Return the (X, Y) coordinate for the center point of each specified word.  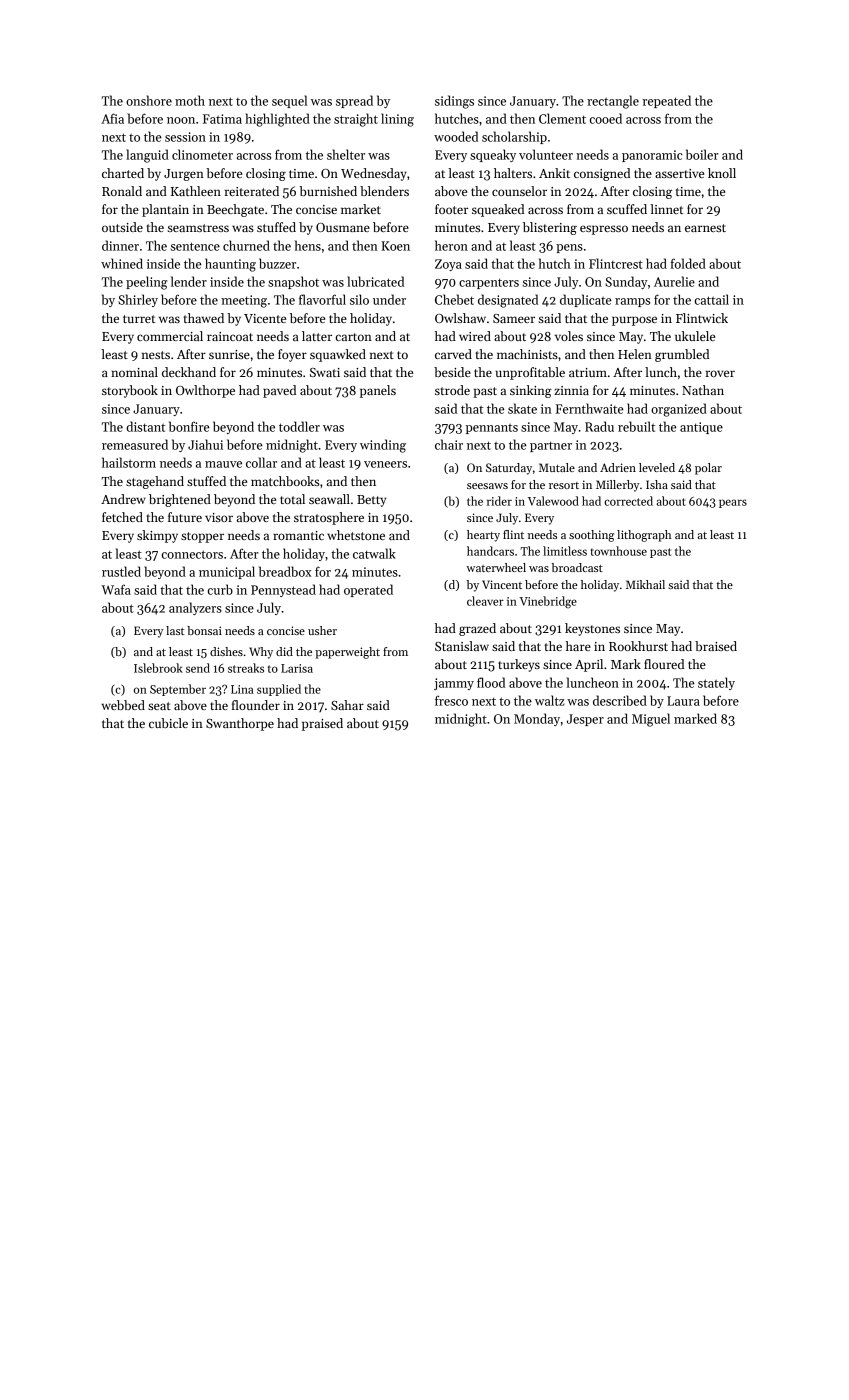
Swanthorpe (240, 724)
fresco (451, 701)
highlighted (277, 120)
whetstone (356, 535)
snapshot (293, 282)
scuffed (627, 209)
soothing (591, 536)
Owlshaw (460, 318)
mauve (223, 464)
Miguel (651, 720)
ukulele (695, 336)
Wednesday (374, 174)
